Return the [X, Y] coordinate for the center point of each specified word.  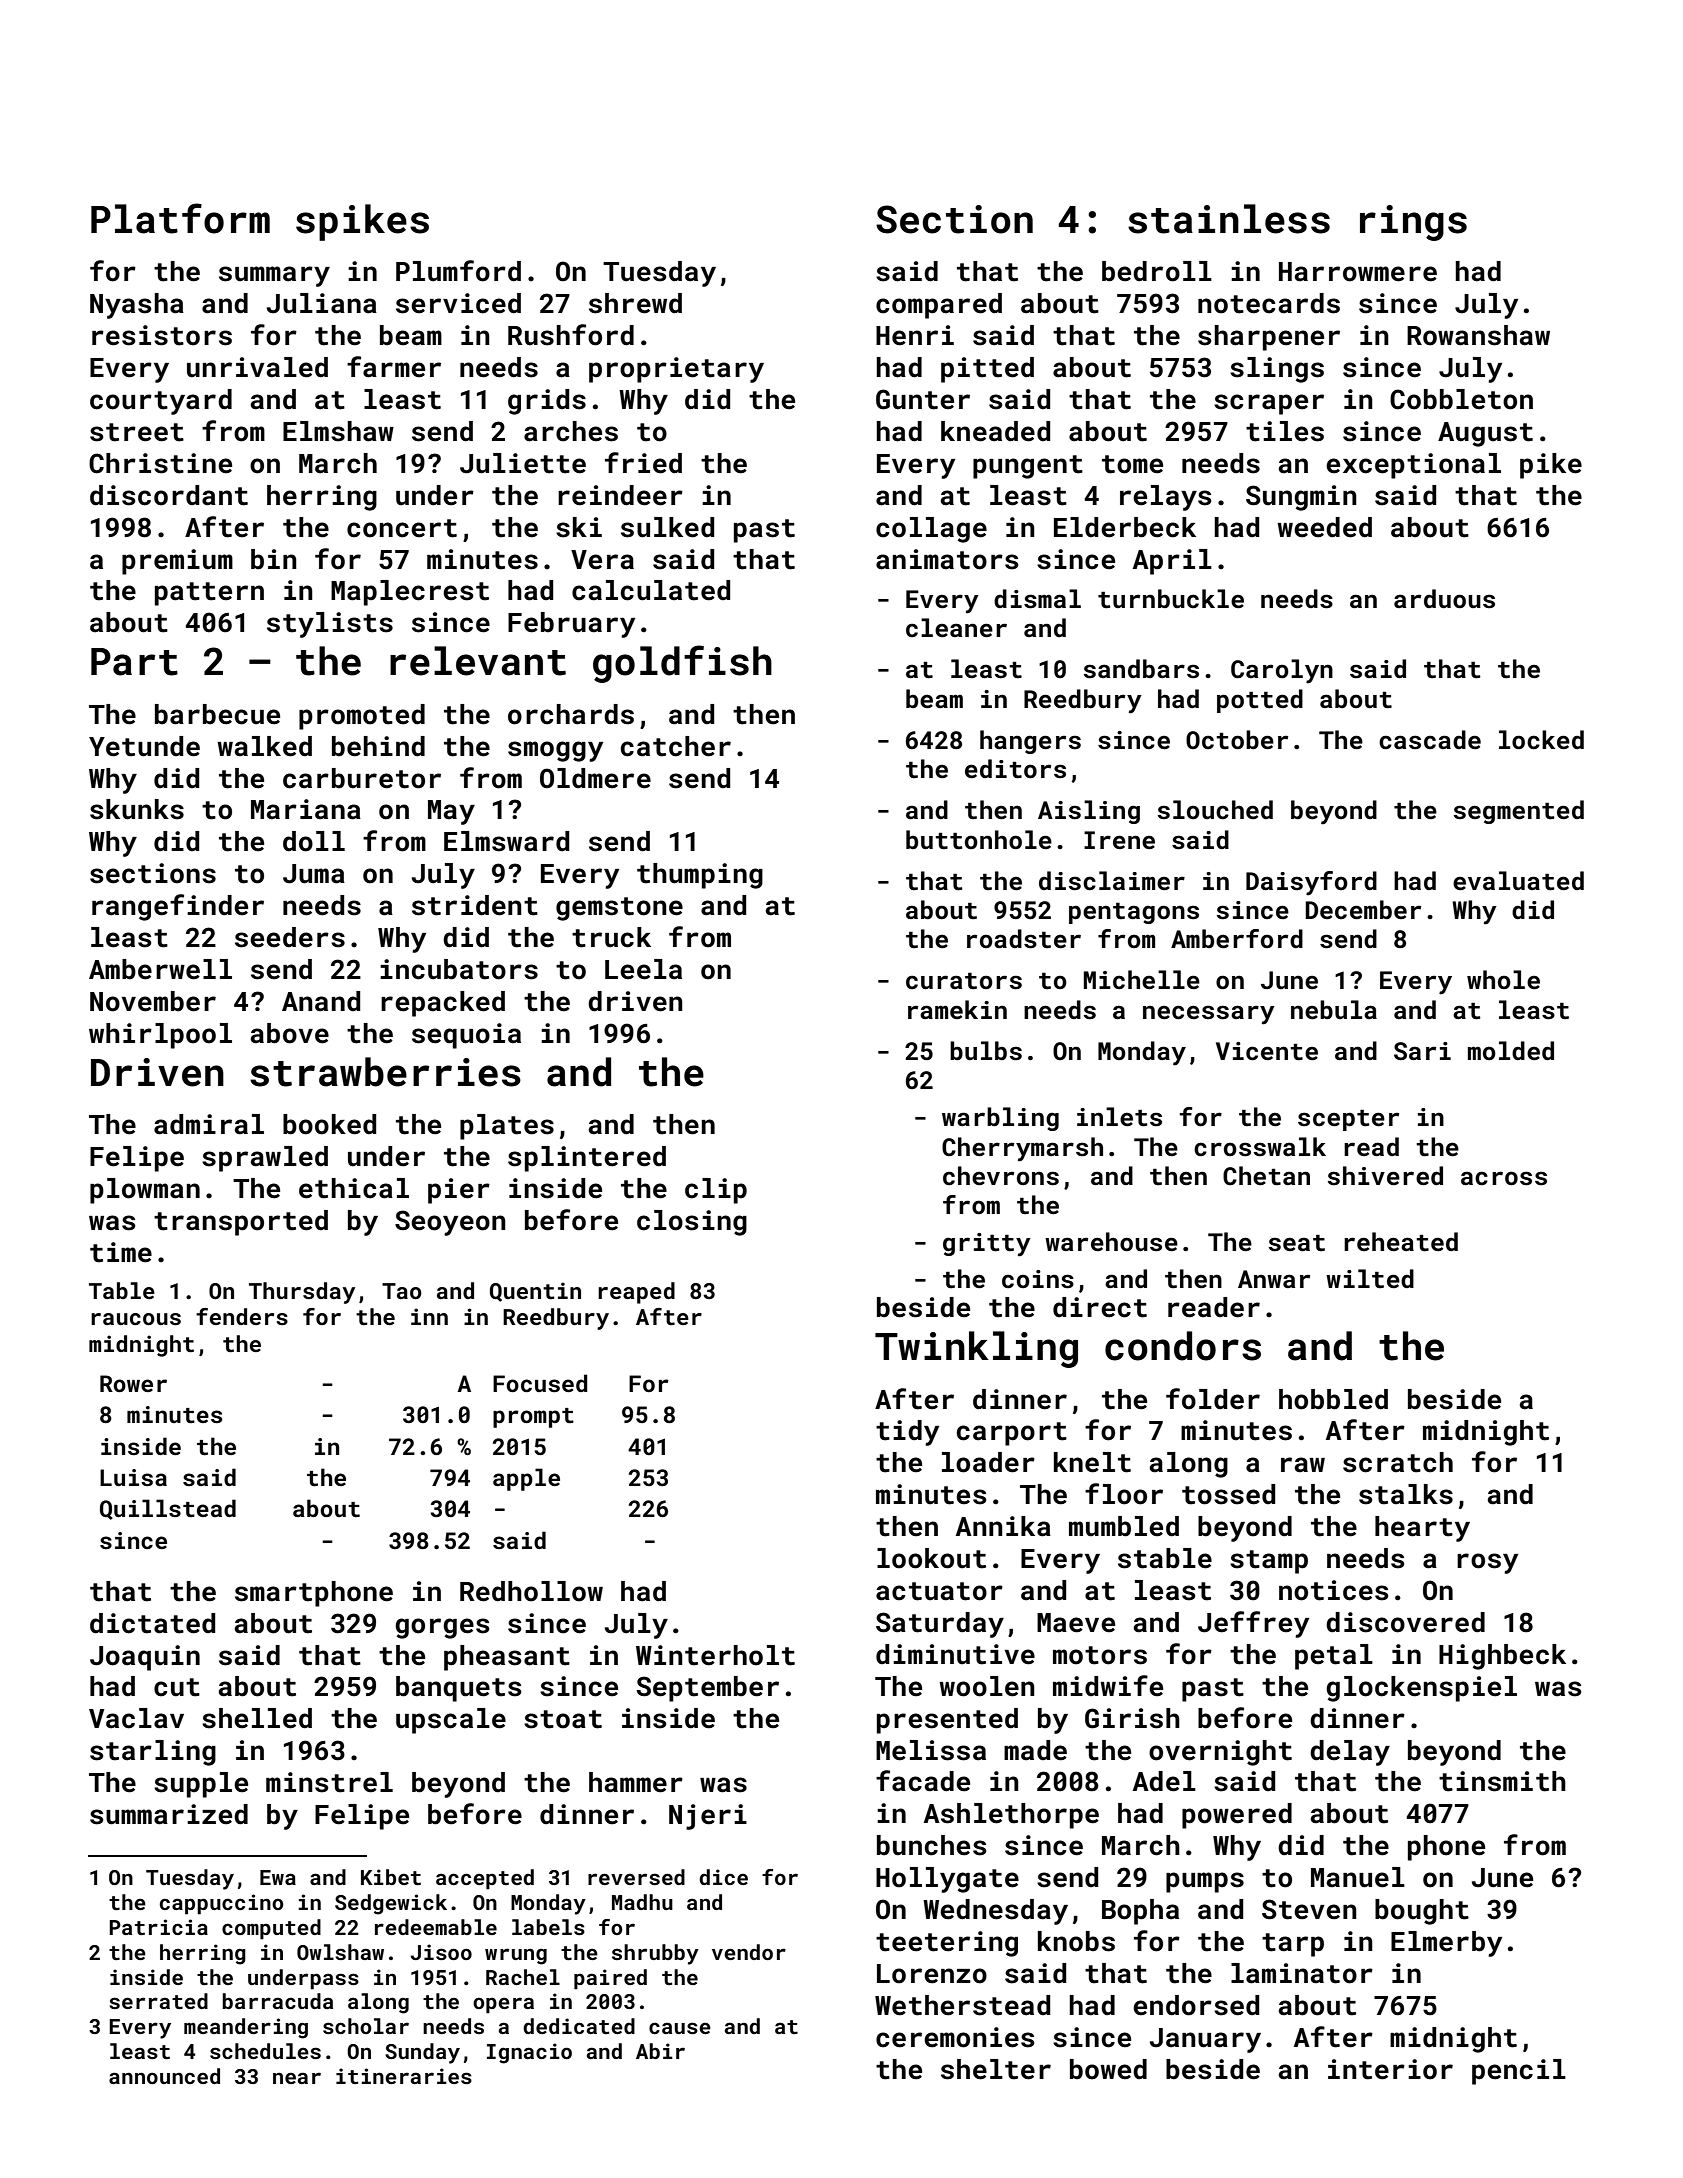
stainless [1229, 219]
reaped [636, 1293]
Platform [180, 218]
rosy [1487, 1563]
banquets [458, 1689]
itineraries [404, 2076]
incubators [459, 969]
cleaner [956, 627]
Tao [402, 1291]
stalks [1406, 1494]
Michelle [1142, 979]
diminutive [955, 1654]
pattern [209, 594]
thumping [700, 876]
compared [939, 306]
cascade [1430, 740]
